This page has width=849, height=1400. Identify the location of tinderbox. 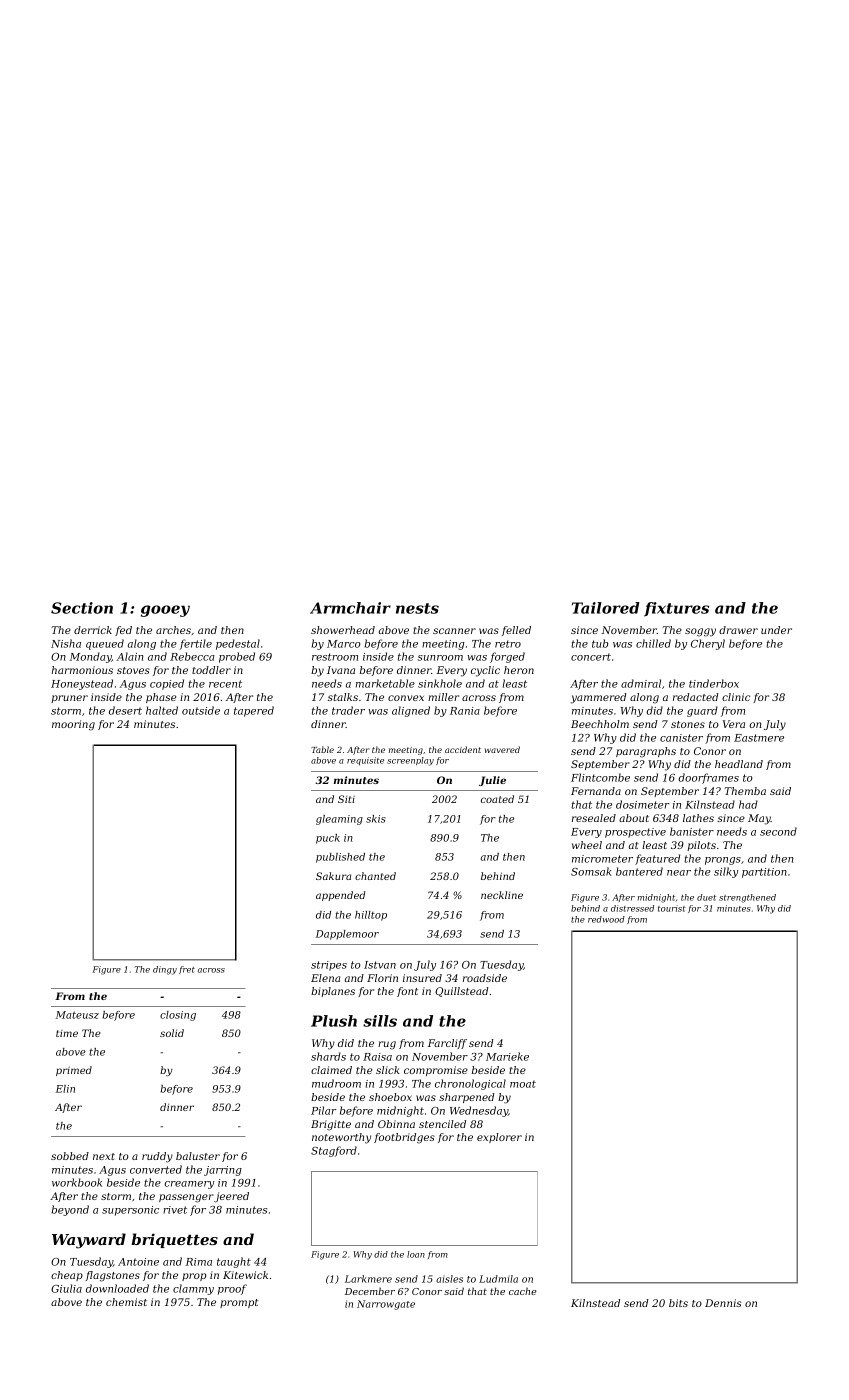
(714, 683).
